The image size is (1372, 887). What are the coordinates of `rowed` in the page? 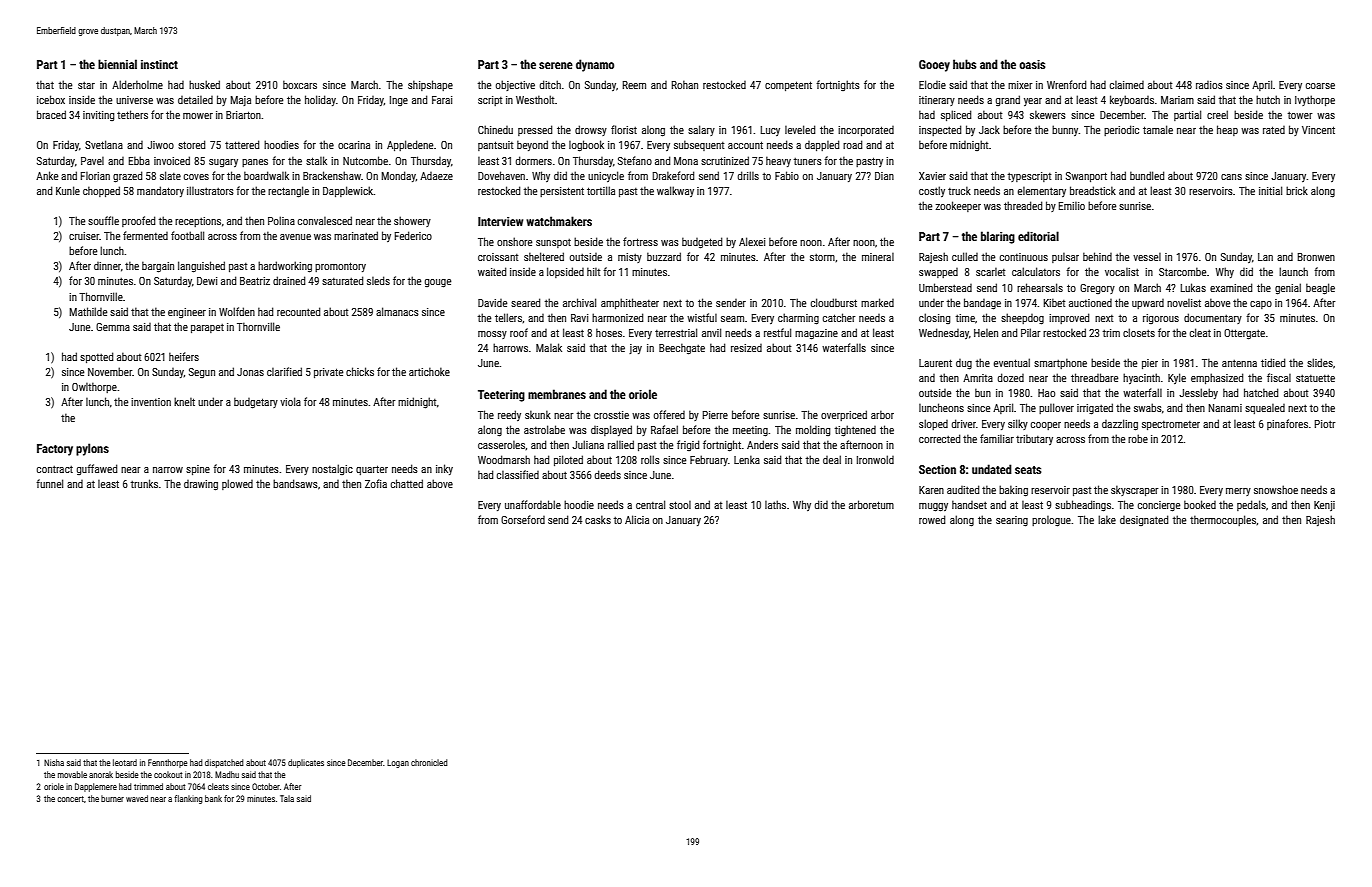 It's located at (932, 519).
